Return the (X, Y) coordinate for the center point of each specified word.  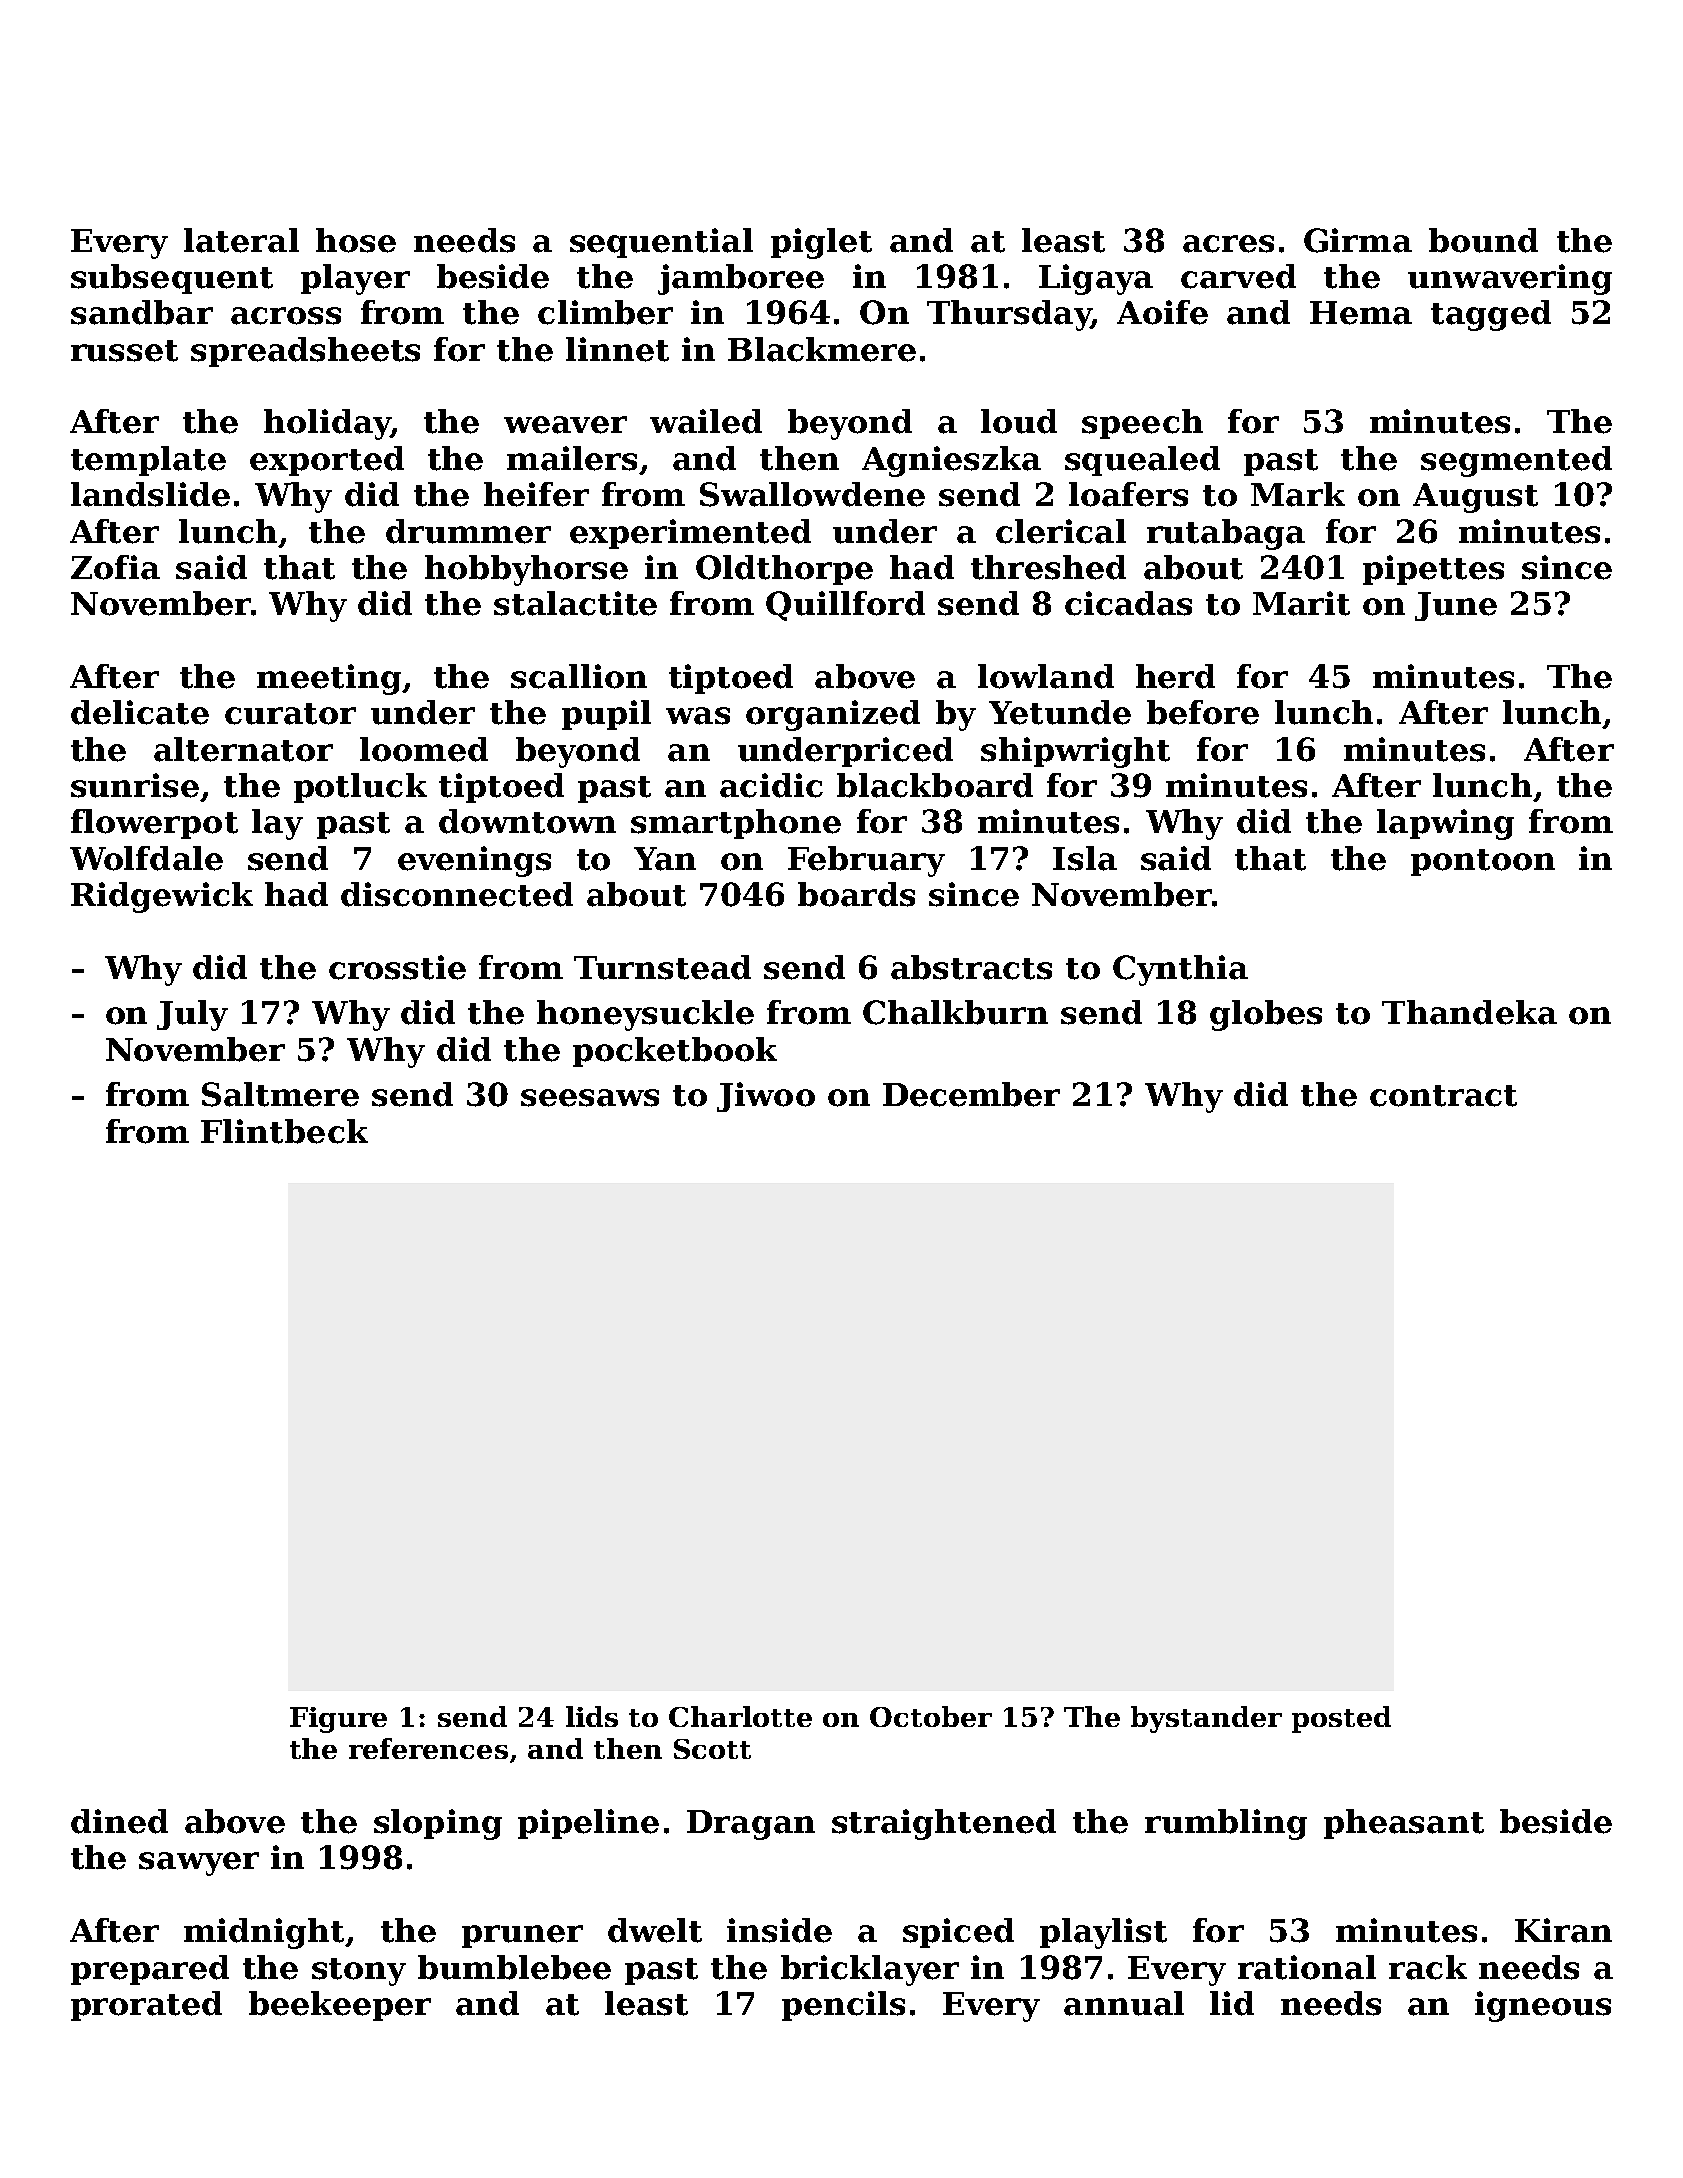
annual (1124, 2003)
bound (1483, 240)
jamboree (741, 279)
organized (833, 715)
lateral (241, 240)
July (192, 1015)
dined (119, 1821)
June (1456, 606)
